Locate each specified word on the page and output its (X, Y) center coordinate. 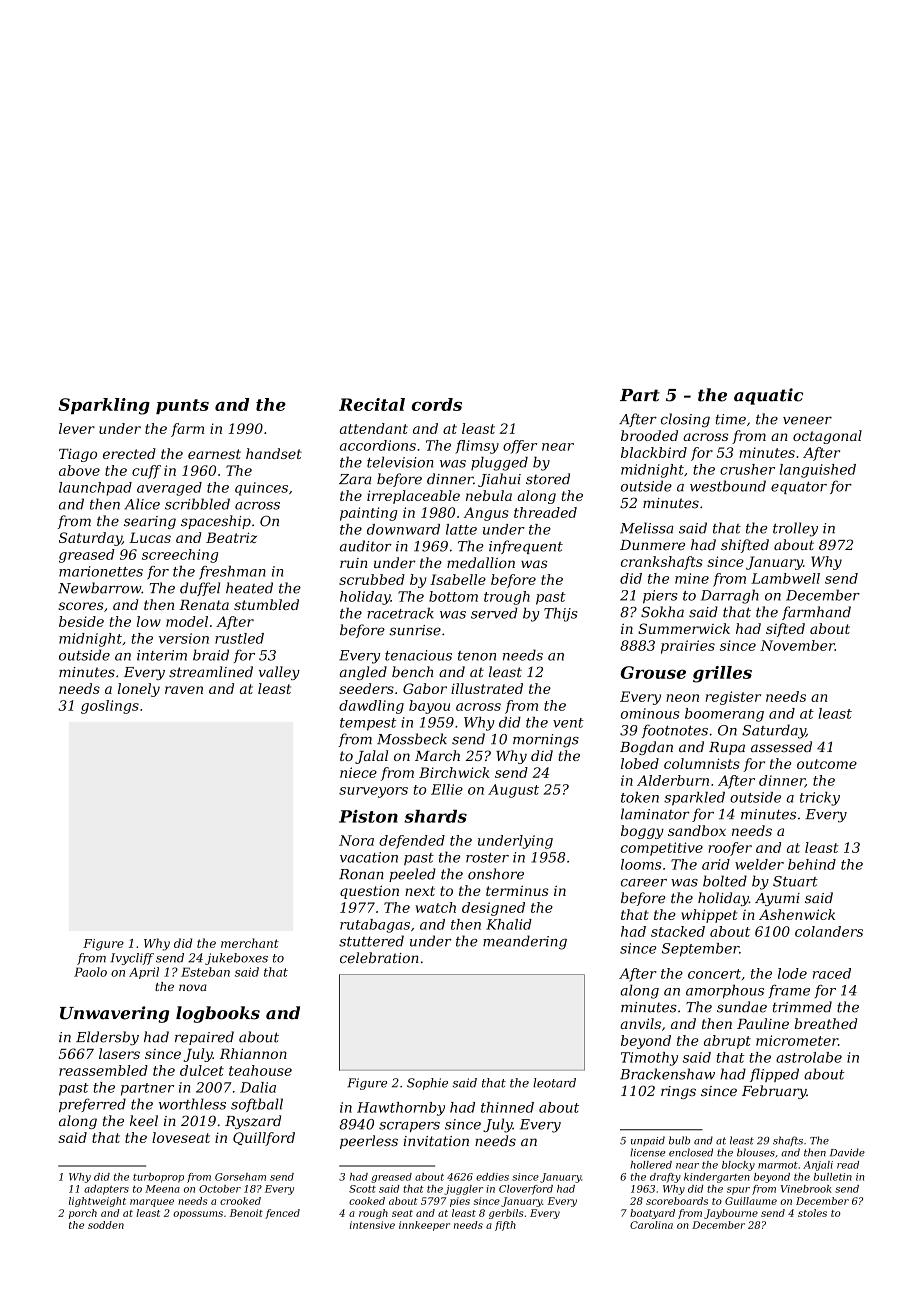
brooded (649, 435)
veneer (807, 420)
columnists (702, 763)
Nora (356, 840)
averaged (169, 489)
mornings (546, 741)
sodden (106, 1225)
